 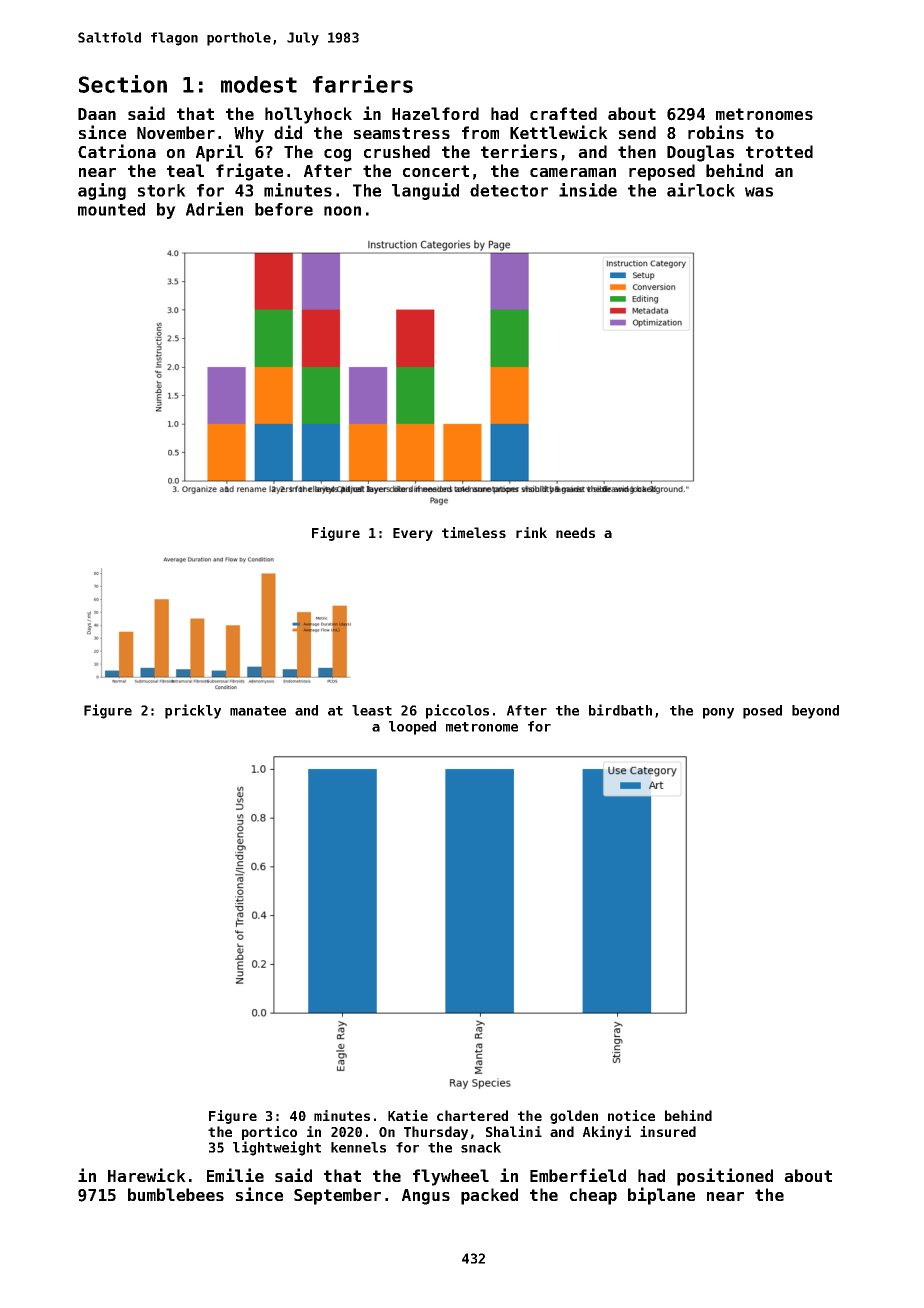 What do you see at coordinates (435, 113) in the screenshot?
I see `Hazelford` at bounding box center [435, 113].
